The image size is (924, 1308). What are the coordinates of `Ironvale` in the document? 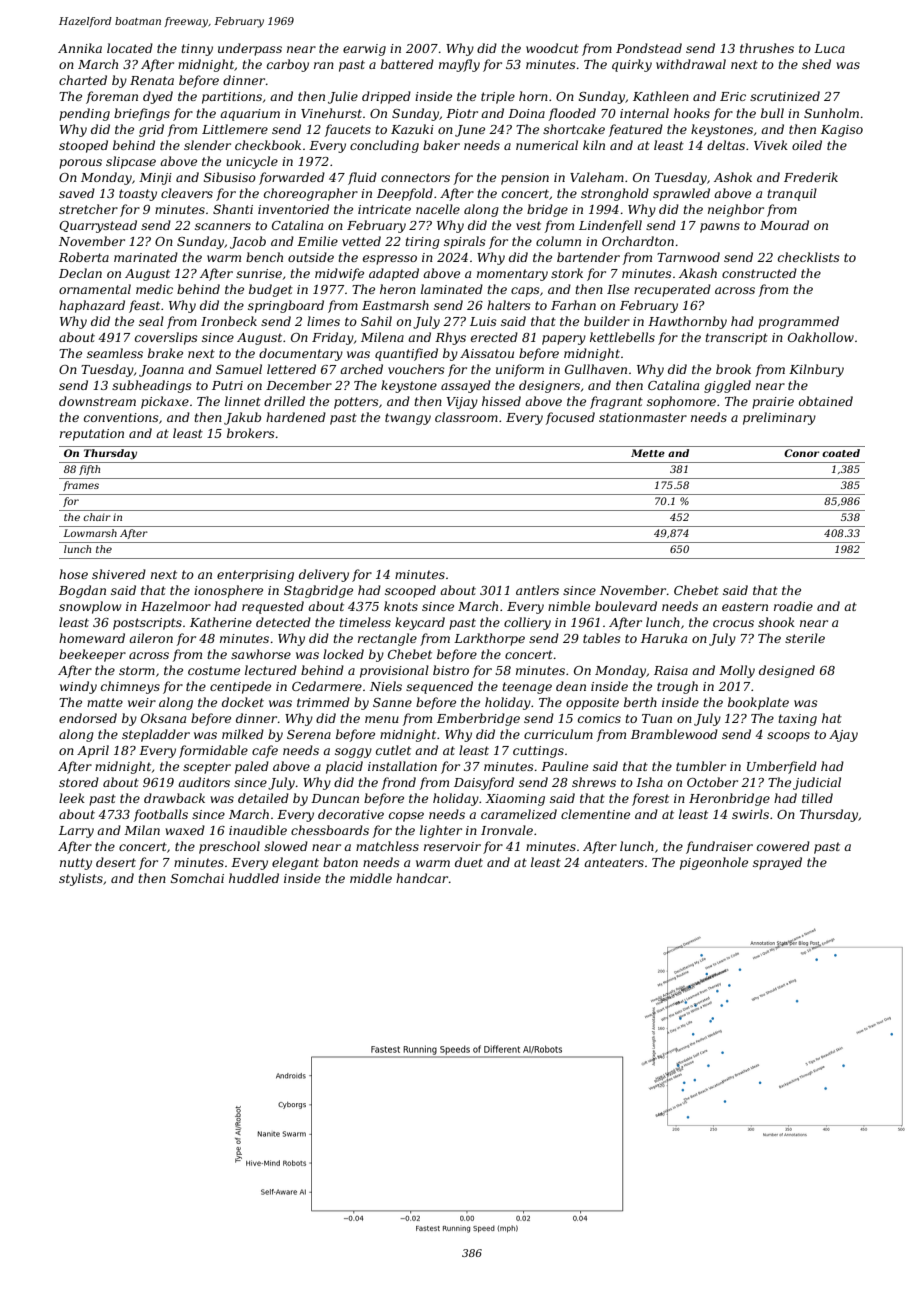 It's located at (507, 830).
